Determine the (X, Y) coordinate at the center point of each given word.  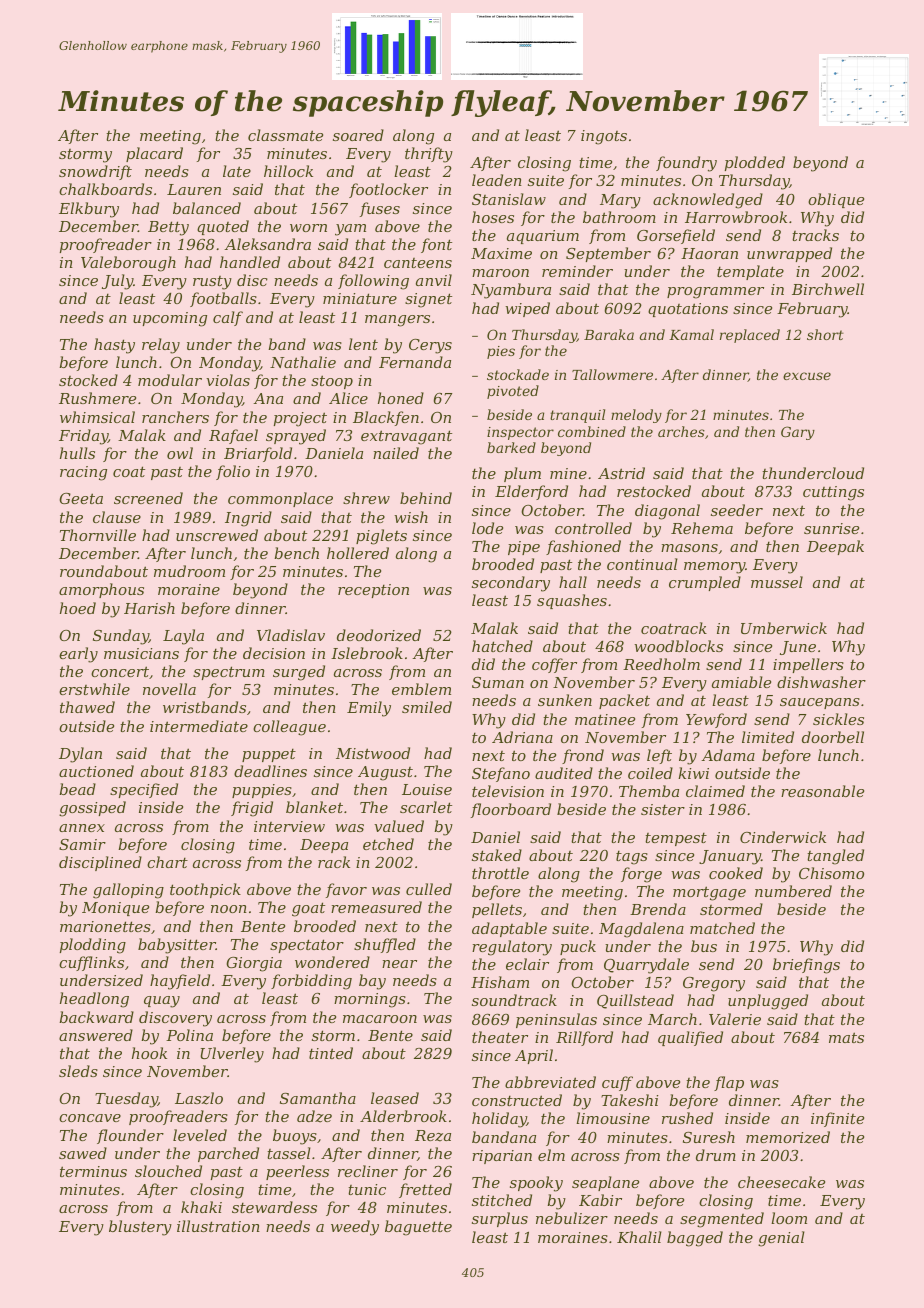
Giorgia (254, 964)
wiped (527, 309)
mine (568, 473)
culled (429, 889)
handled (250, 262)
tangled (835, 857)
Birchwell (828, 289)
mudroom (189, 571)
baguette (418, 1228)
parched (228, 1154)
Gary (798, 433)
